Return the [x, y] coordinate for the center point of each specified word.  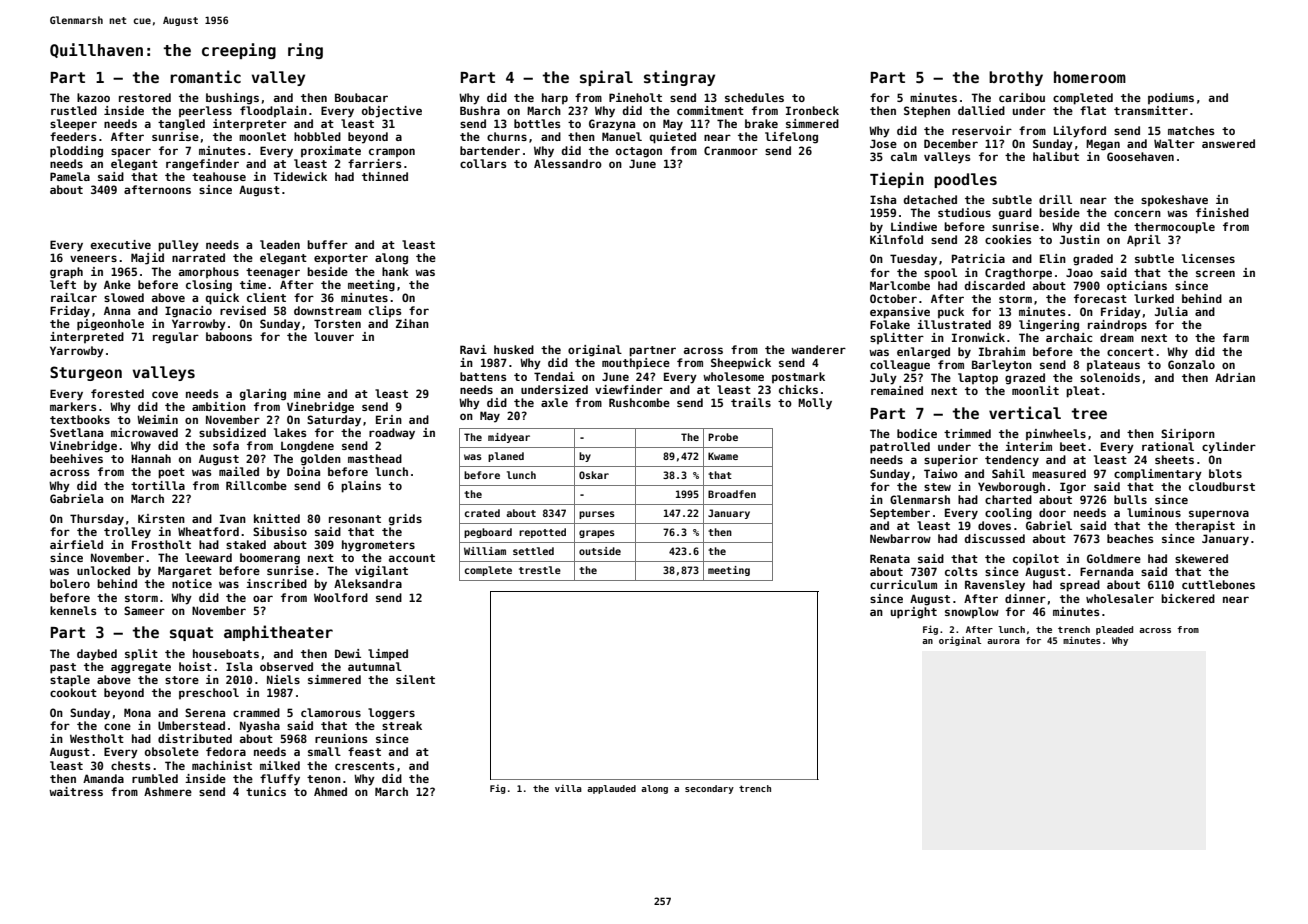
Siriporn [1188, 435]
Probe [723, 437]
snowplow [972, 612]
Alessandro [568, 163]
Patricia [978, 258]
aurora [1003, 641]
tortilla [158, 485]
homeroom [1090, 77]
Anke [117, 284]
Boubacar [361, 97]
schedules [754, 97]
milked [280, 765]
